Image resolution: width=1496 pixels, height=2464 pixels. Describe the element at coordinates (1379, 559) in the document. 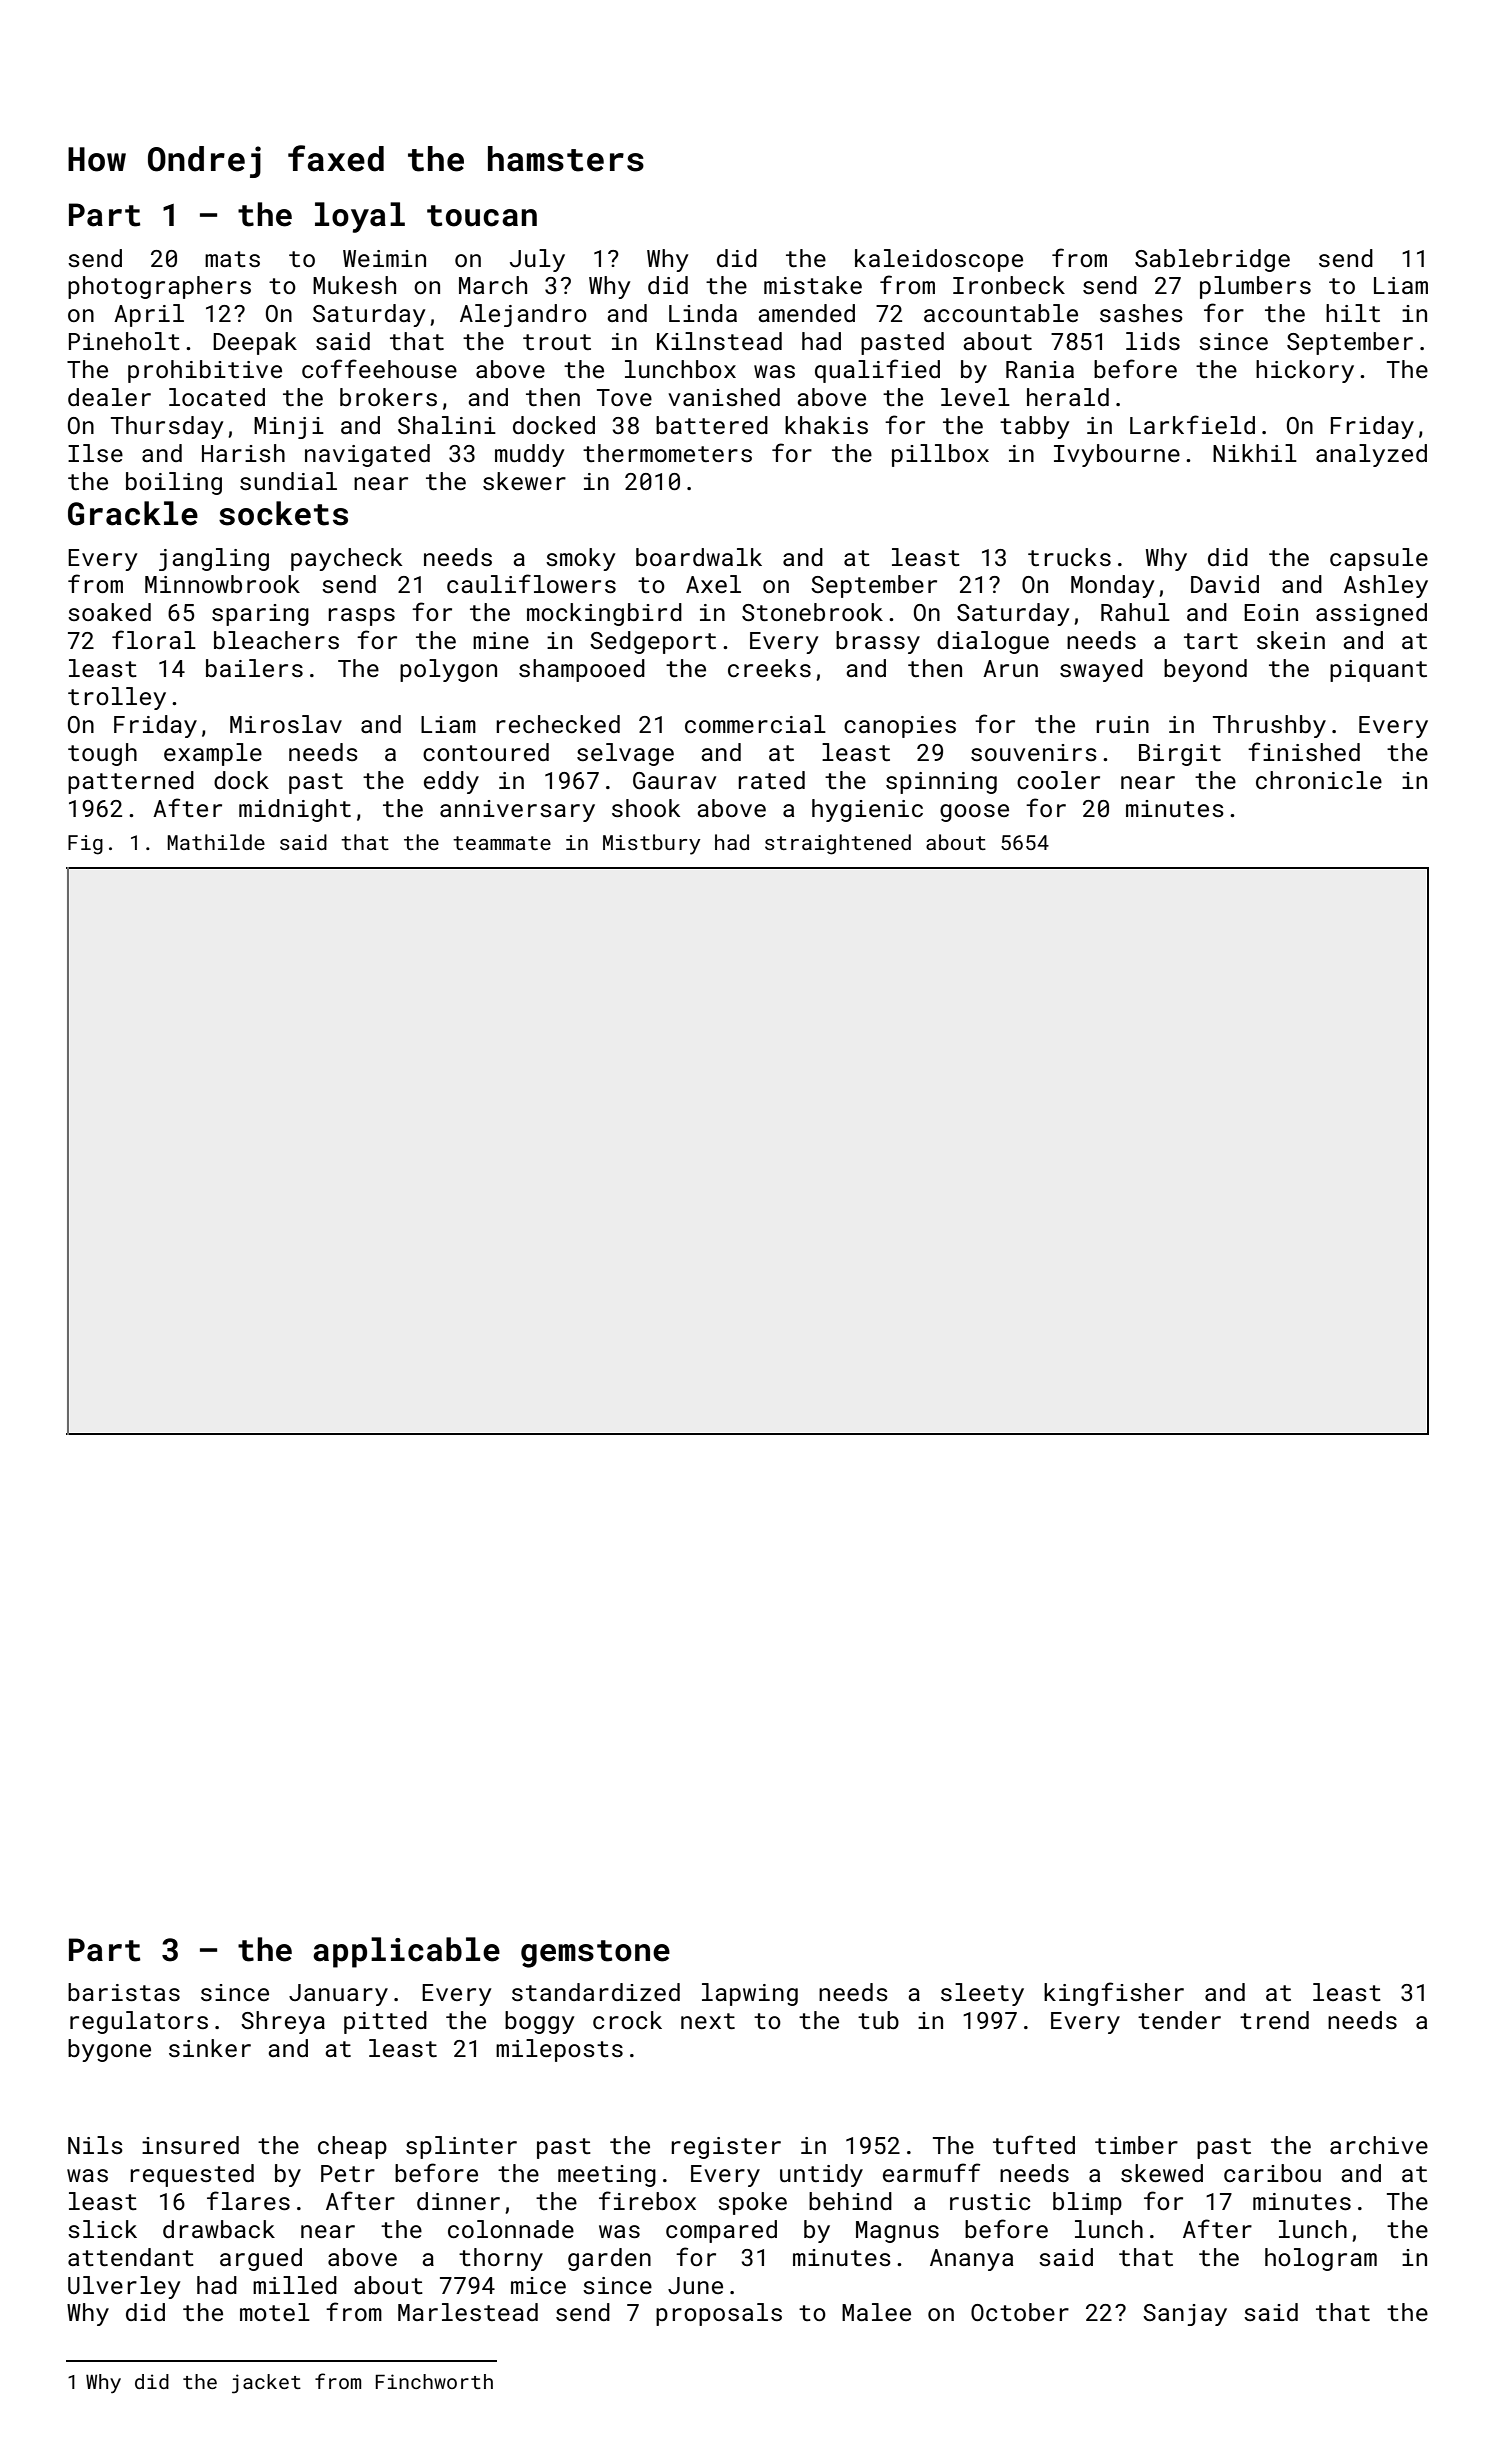

I see `capsule` at that location.
